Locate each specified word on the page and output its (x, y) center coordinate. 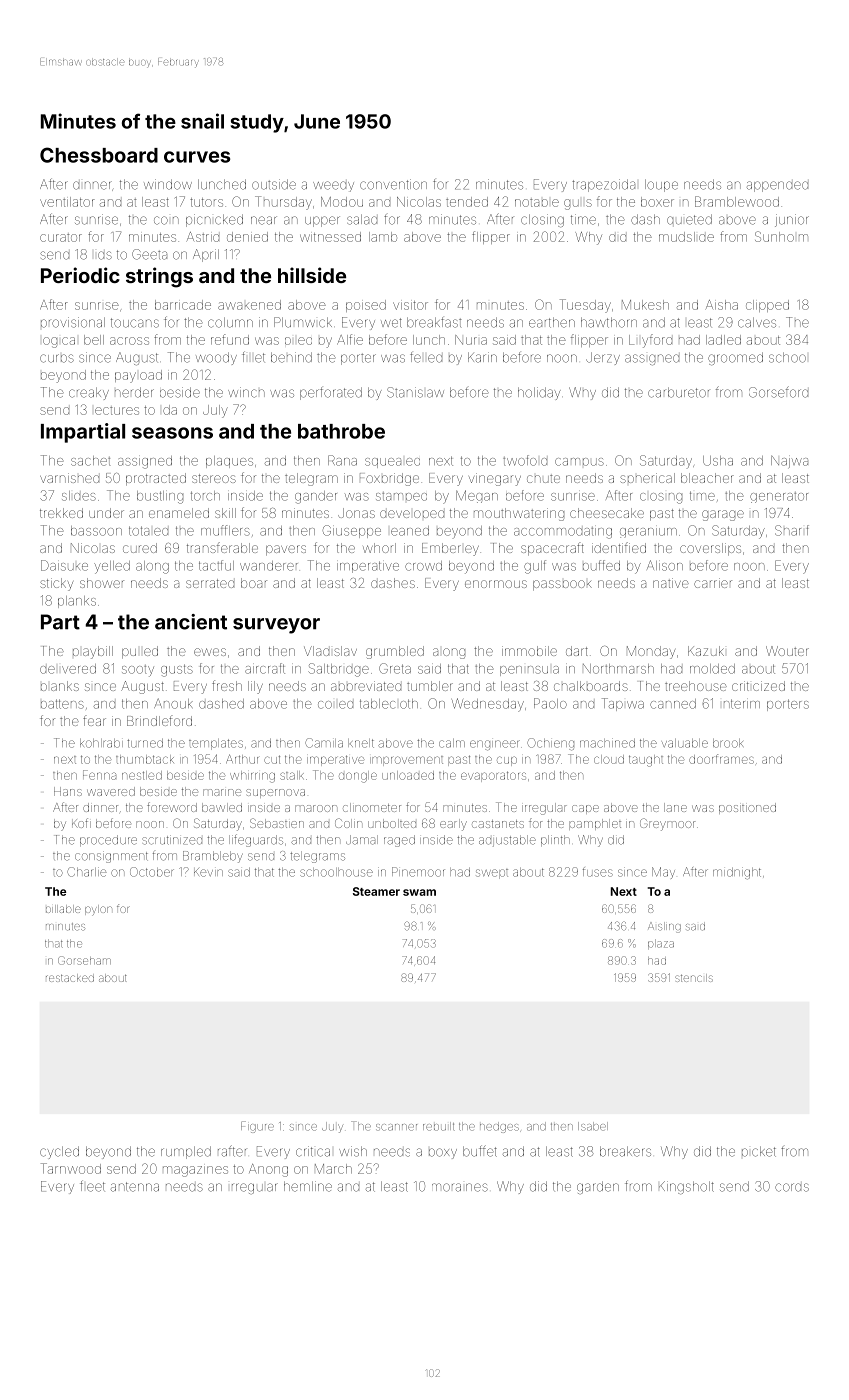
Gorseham (84, 960)
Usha (718, 461)
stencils (694, 978)
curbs (57, 358)
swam (419, 892)
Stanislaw (415, 392)
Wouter (787, 651)
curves (197, 157)
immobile (529, 651)
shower (102, 583)
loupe (661, 185)
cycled (59, 1152)
